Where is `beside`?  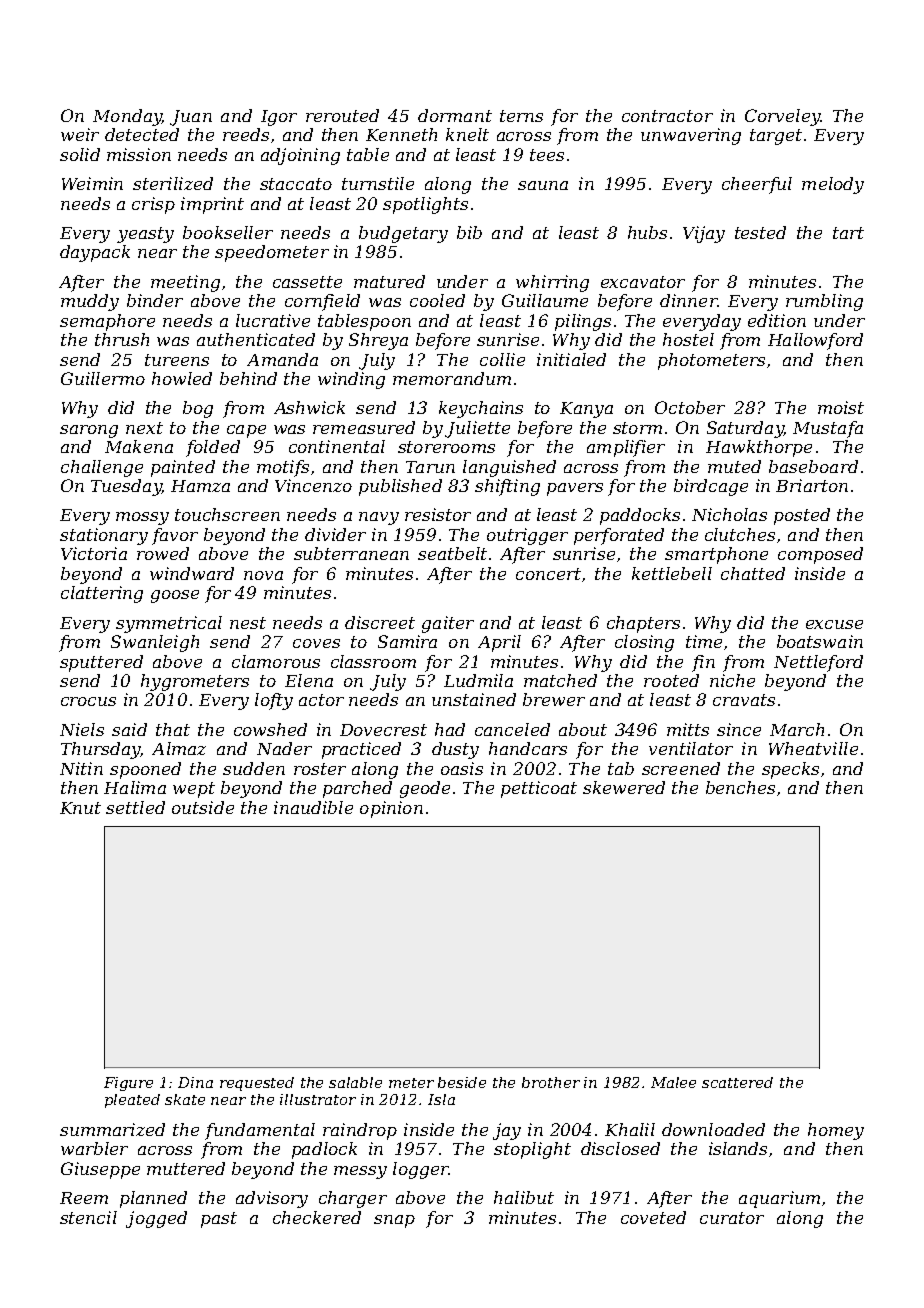
beside is located at coordinates (462, 1082).
